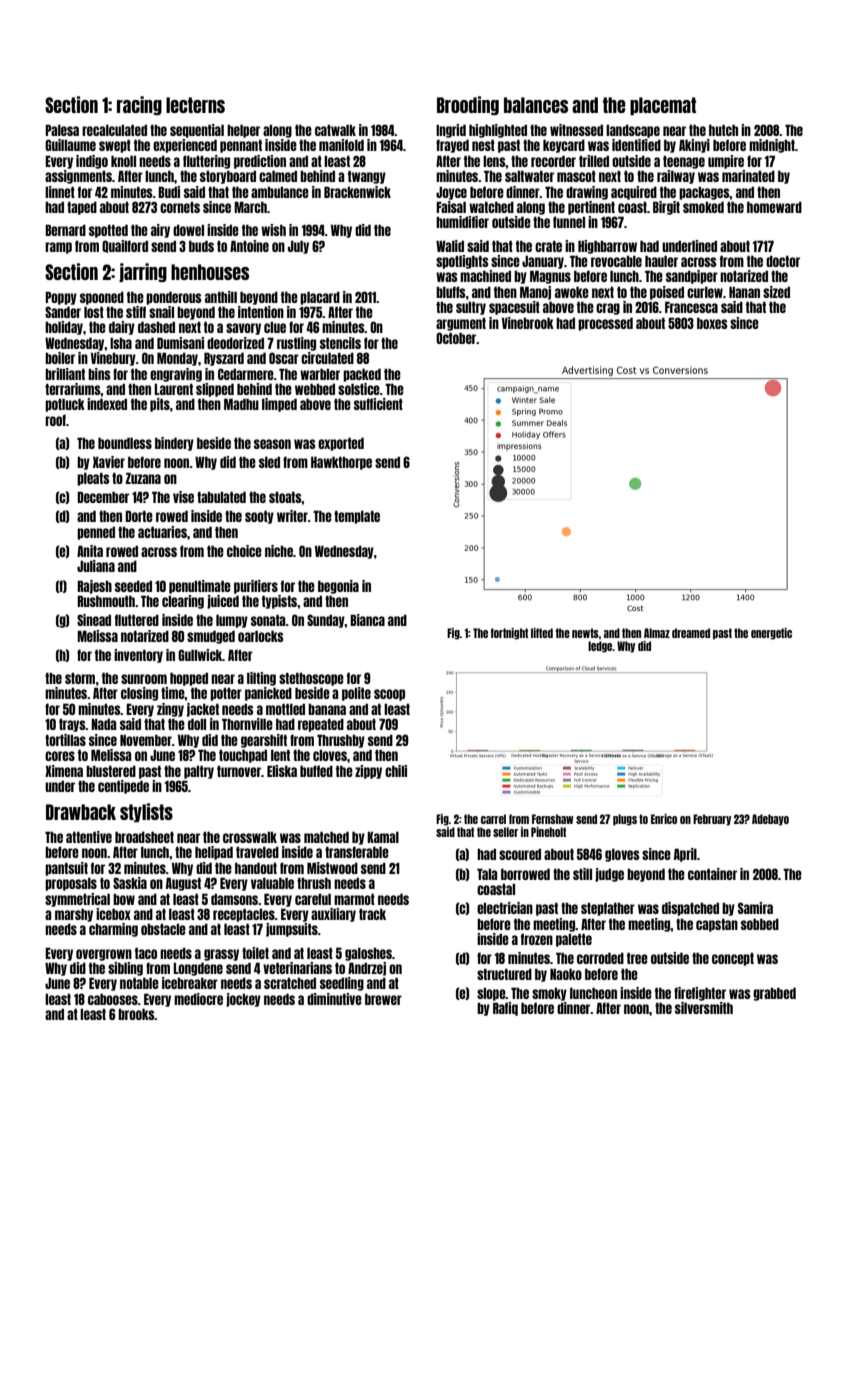 Image resolution: width=849 pixels, height=1400 pixels. I want to click on Adebayo, so click(770, 820).
